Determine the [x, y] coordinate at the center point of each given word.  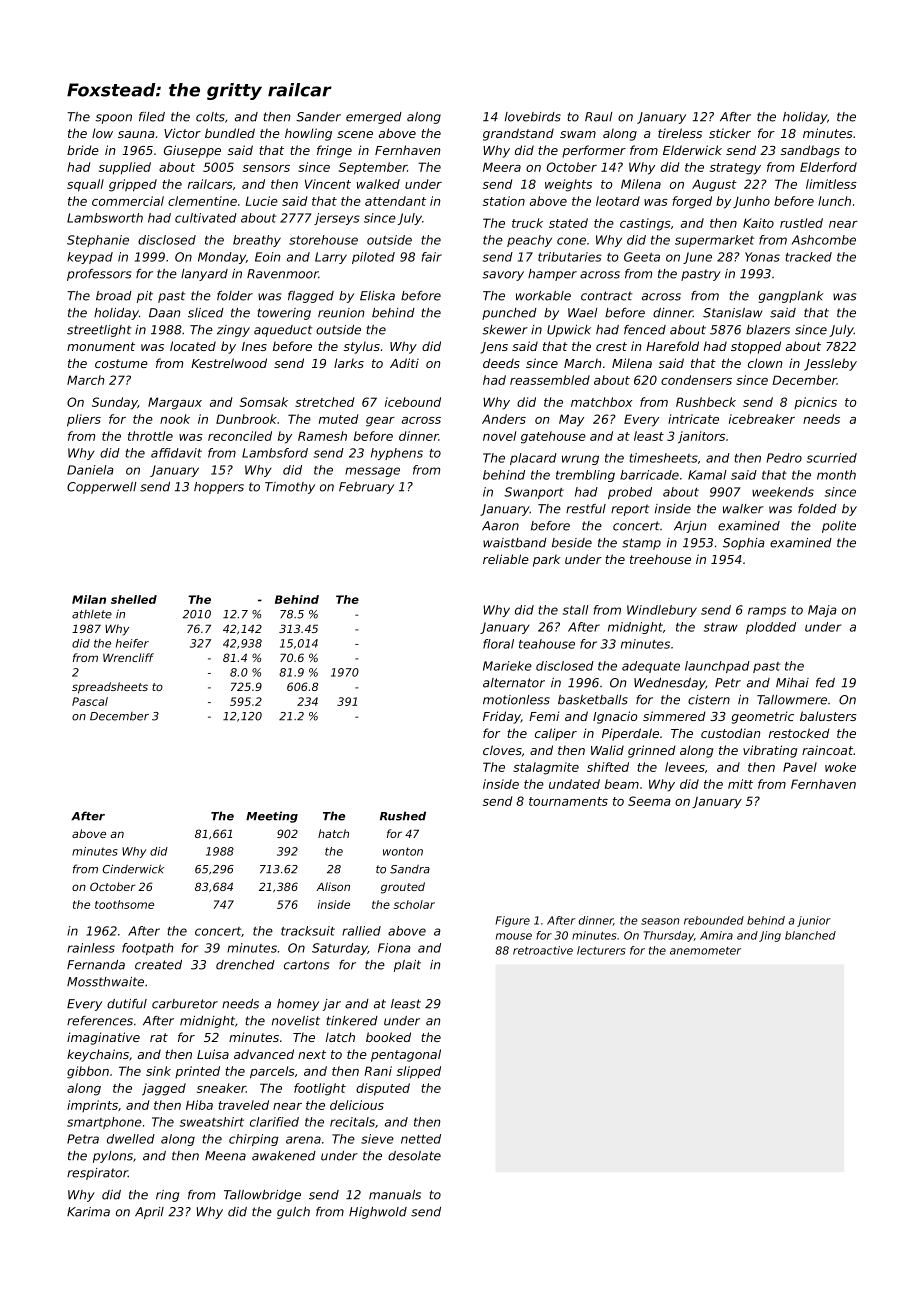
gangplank [791, 297]
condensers [696, 380]
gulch [293, 1213]
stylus [362, 347]
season [660, 921]
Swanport [534, 493]
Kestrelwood [229, 363]
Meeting [272, 817]
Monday [222, 258]
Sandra [410, 869]
